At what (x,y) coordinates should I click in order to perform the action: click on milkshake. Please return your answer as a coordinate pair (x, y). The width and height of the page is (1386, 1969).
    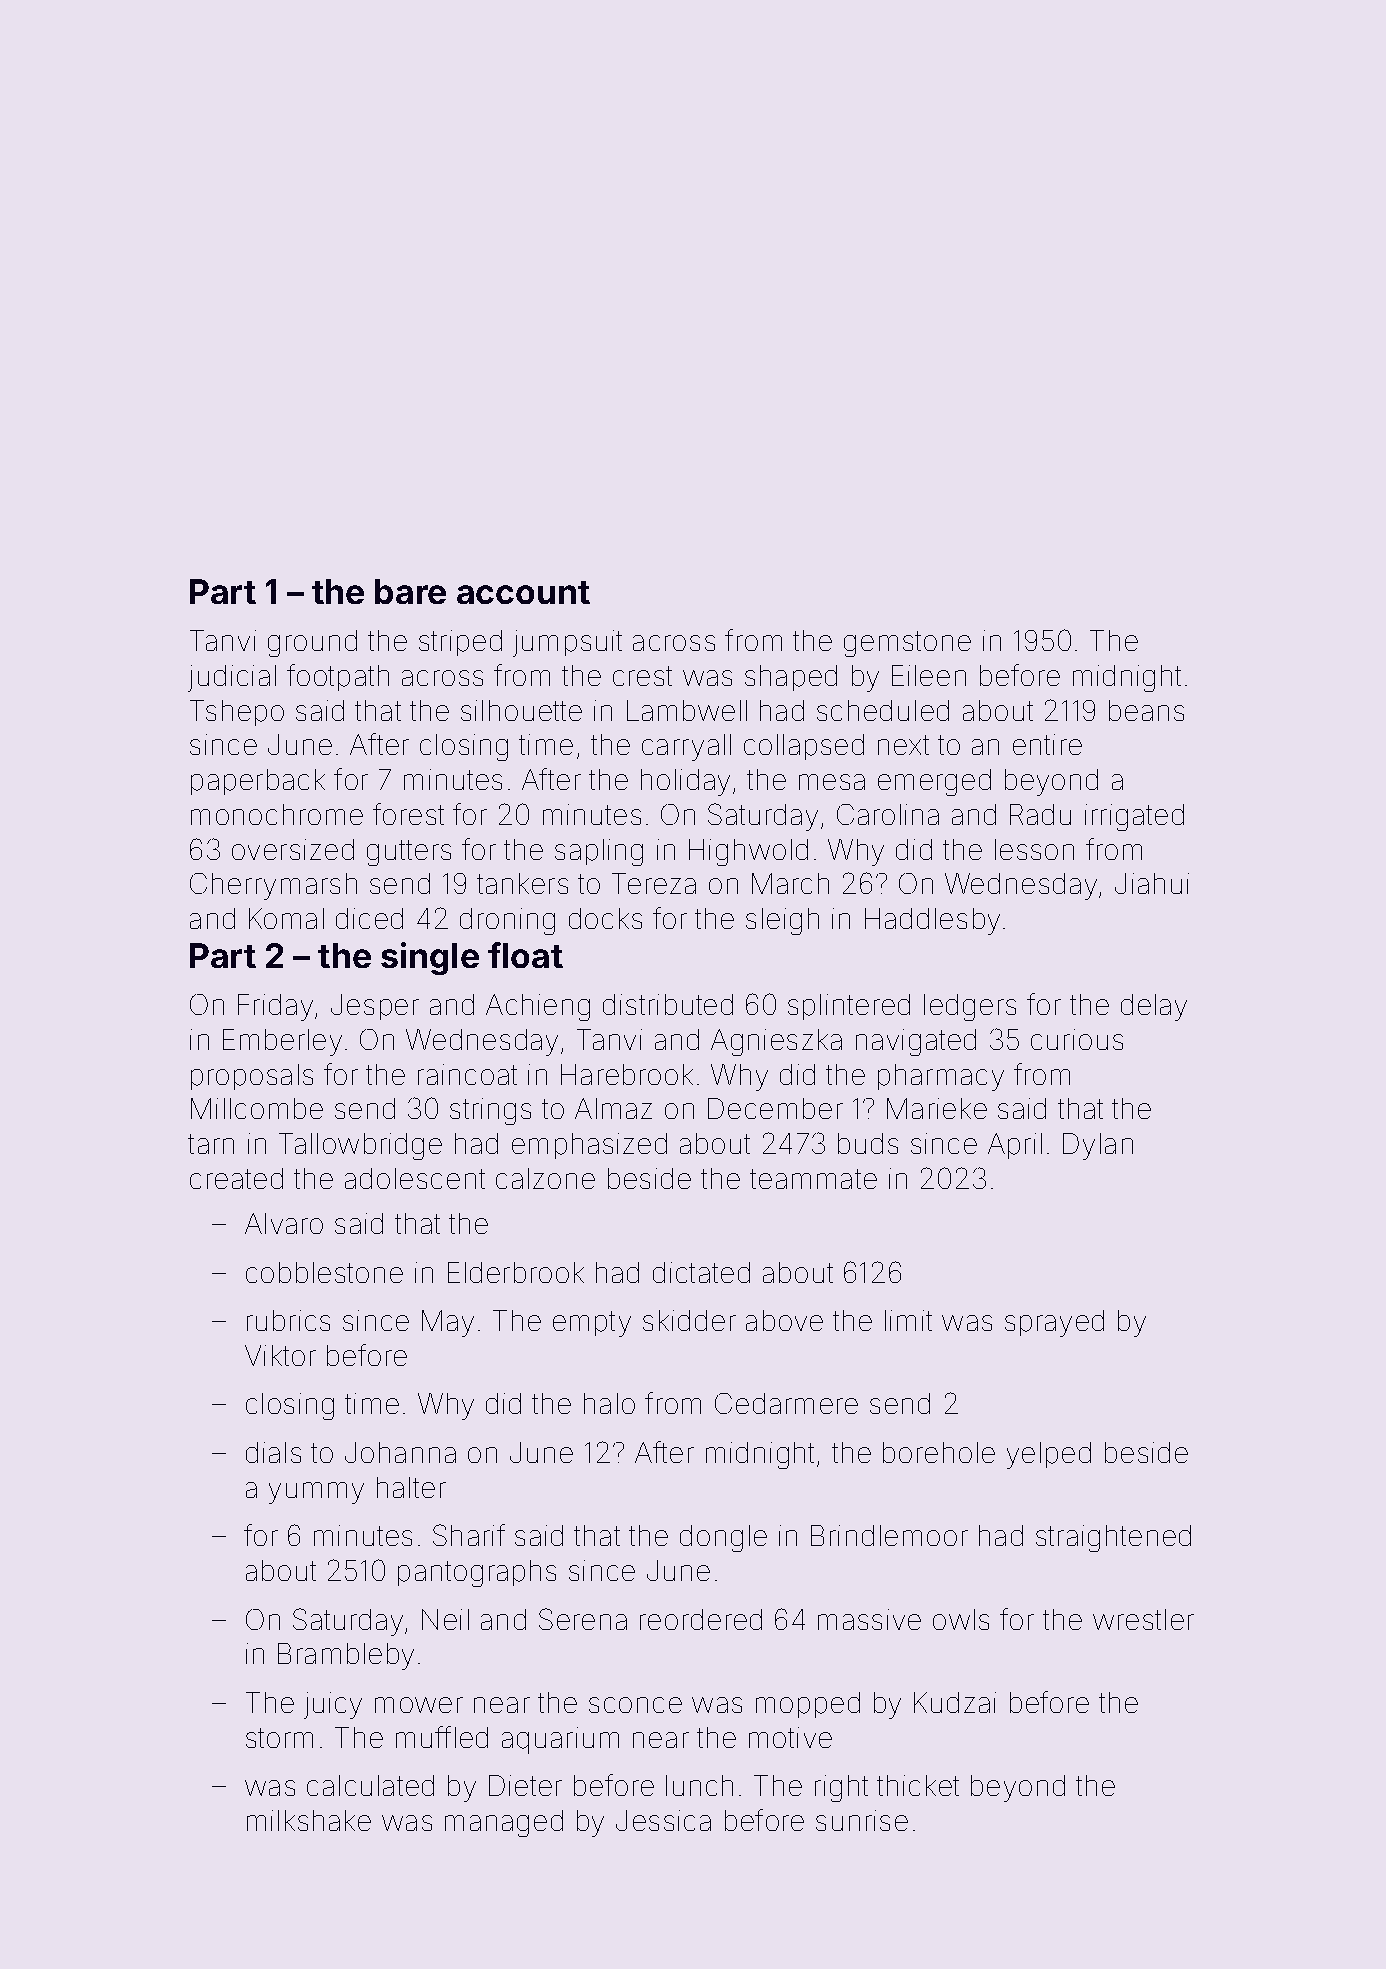
    Looking at the image, I should click on (309, 1820).
